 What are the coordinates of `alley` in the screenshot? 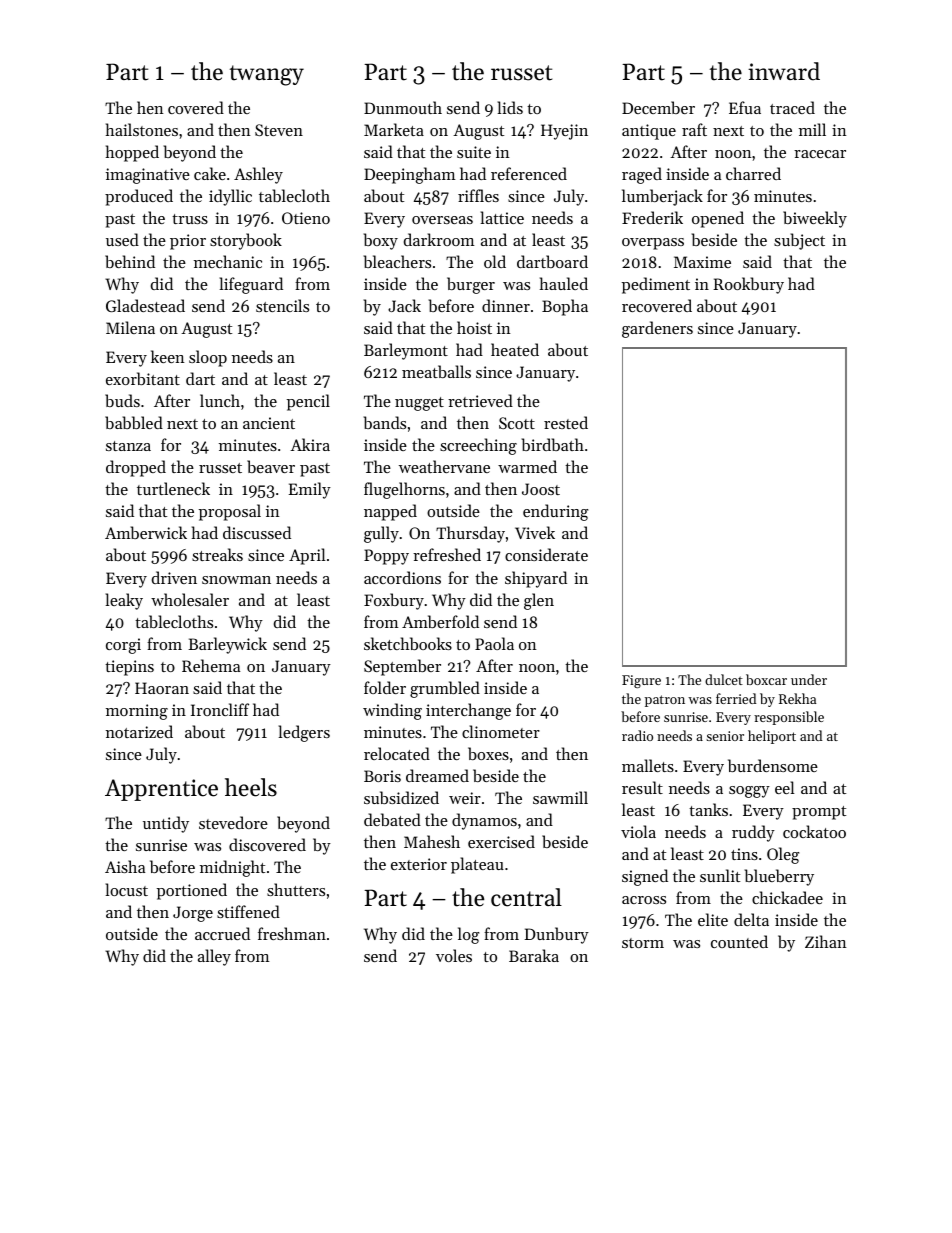 It's located at (214, 957).
